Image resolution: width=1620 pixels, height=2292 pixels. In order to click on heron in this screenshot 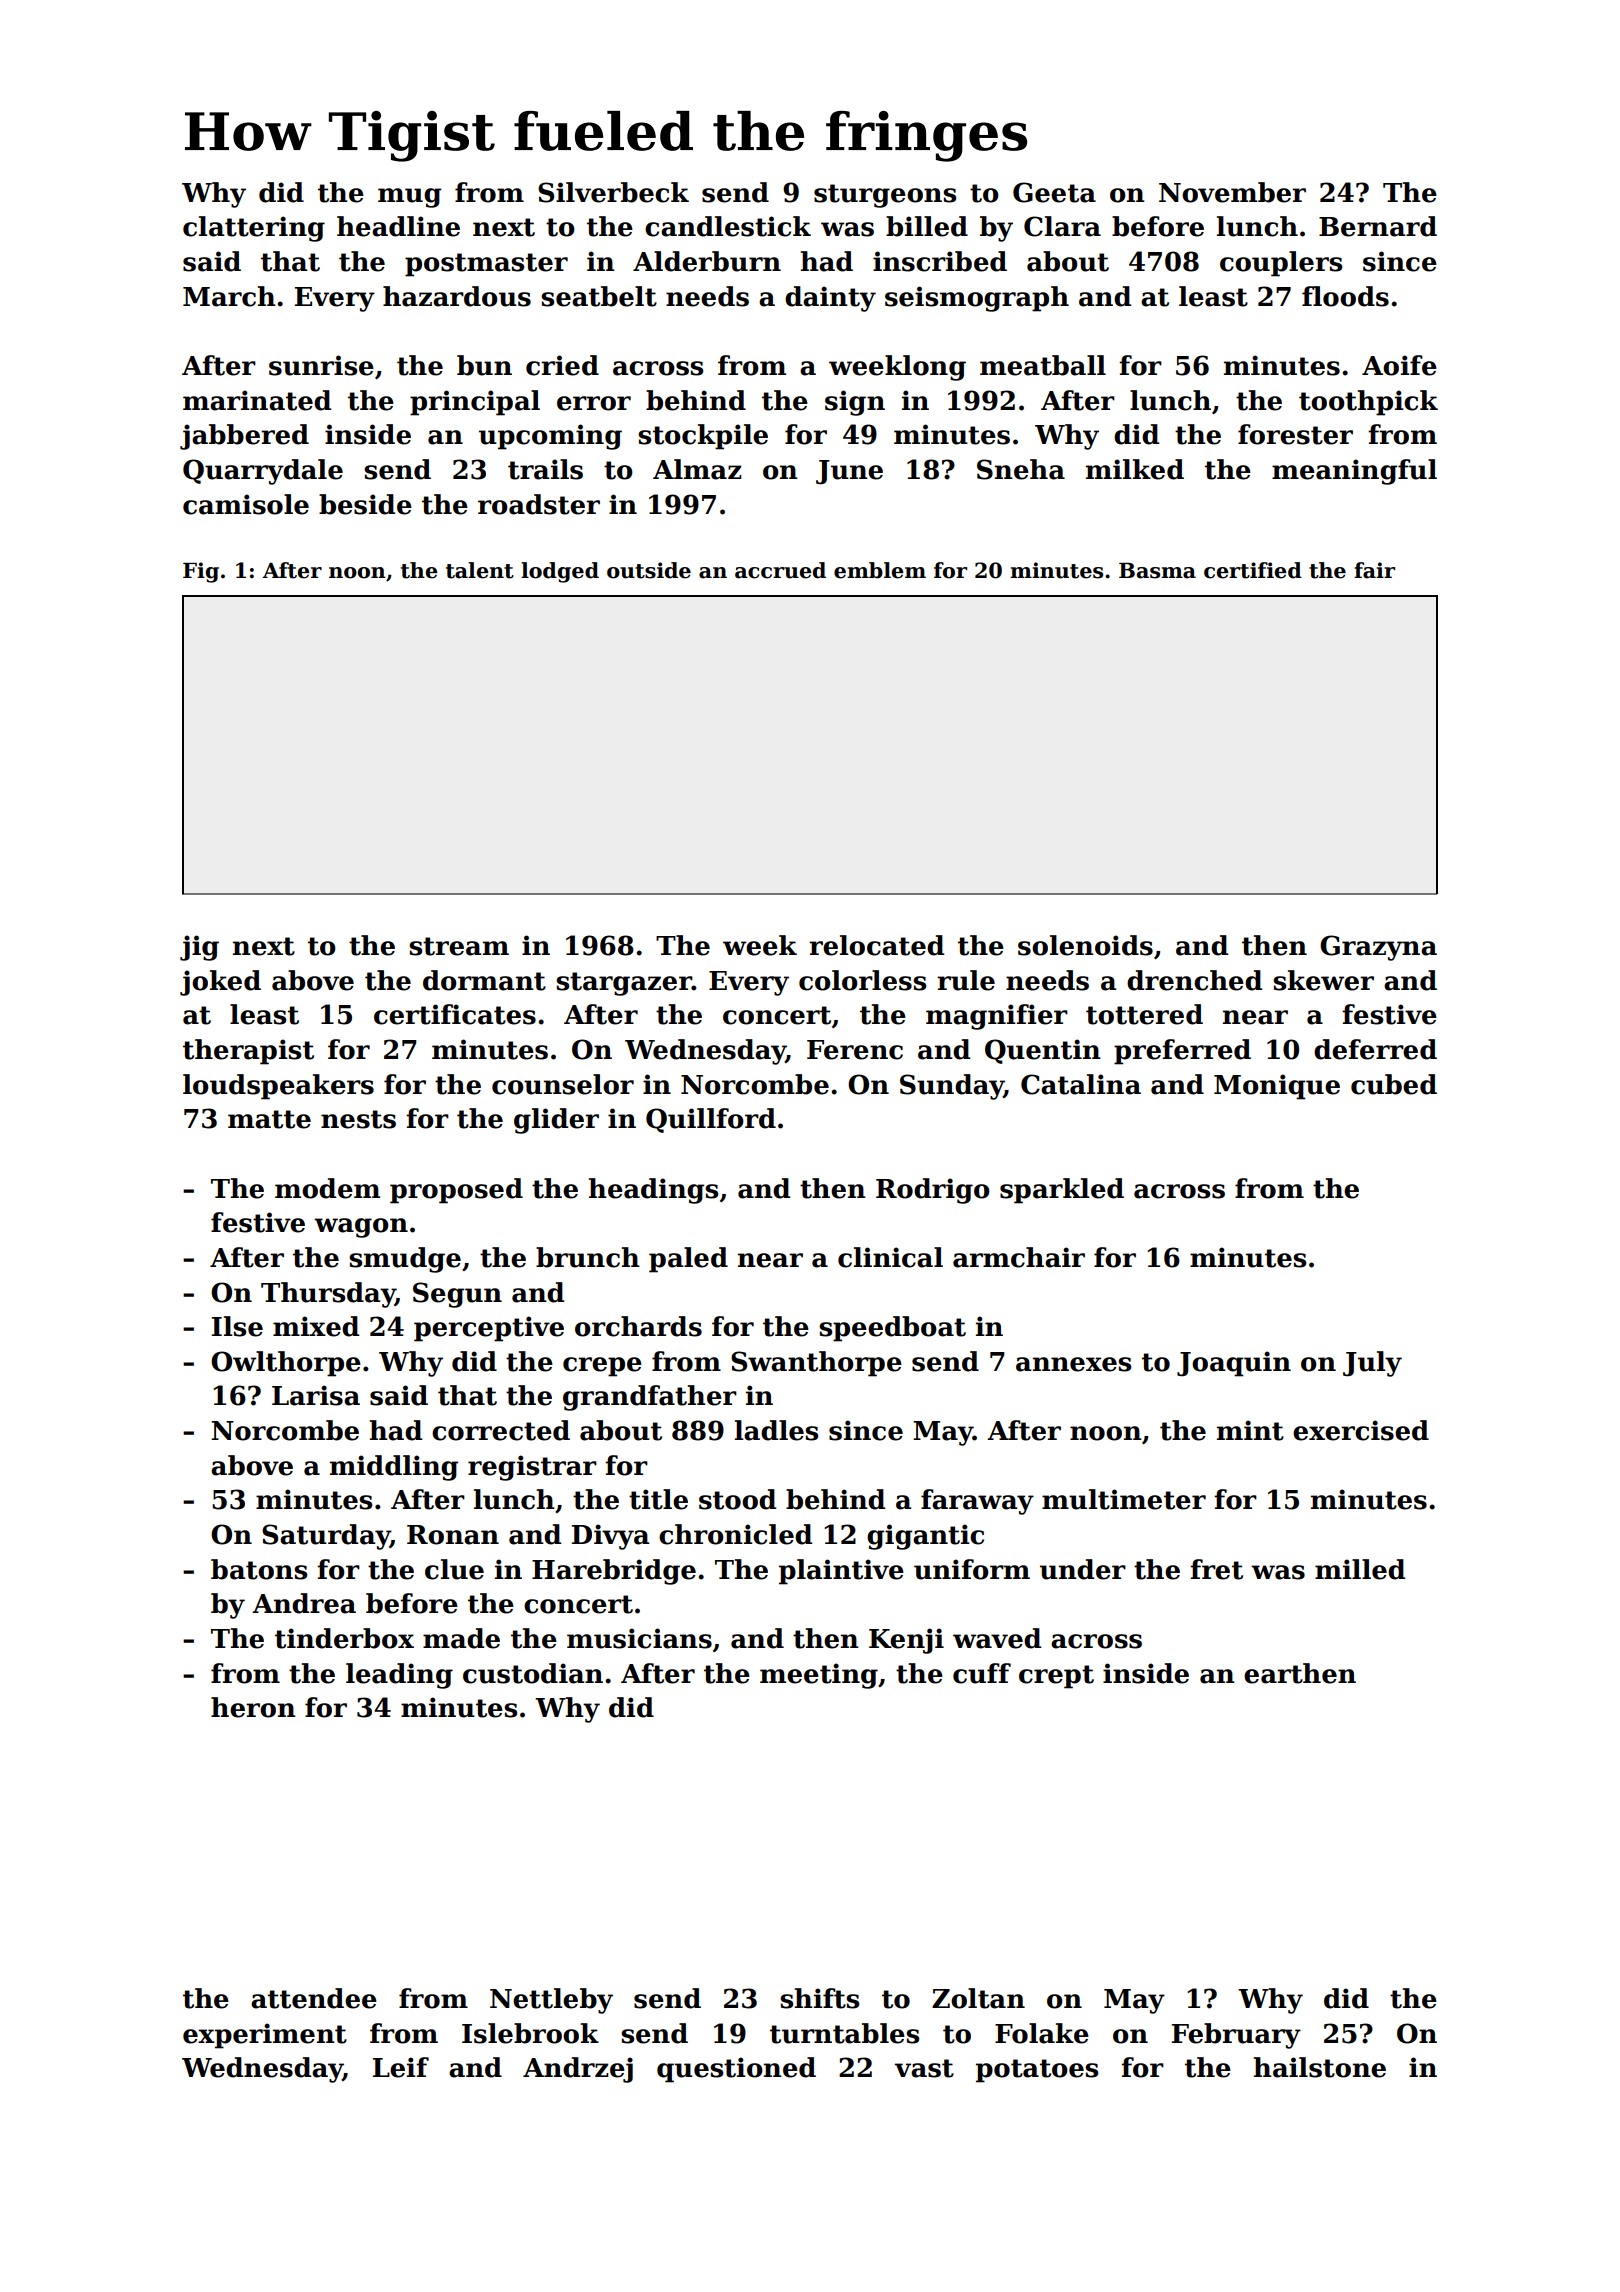, I will do `click(253, 1707)`.
